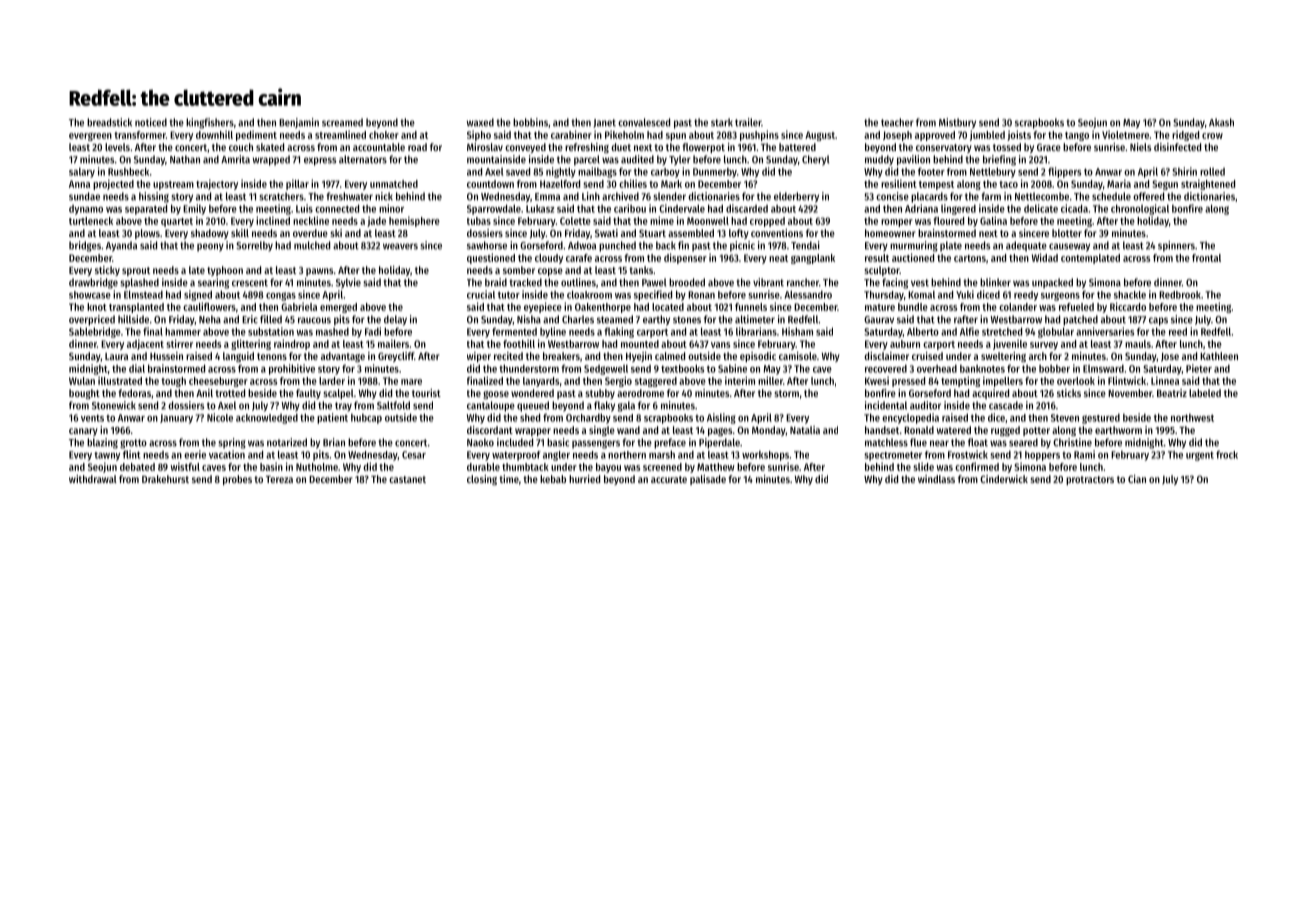 The width and height of the screenshot is (1308, 924). I want to click on Benjamin, so click(299, 123).
